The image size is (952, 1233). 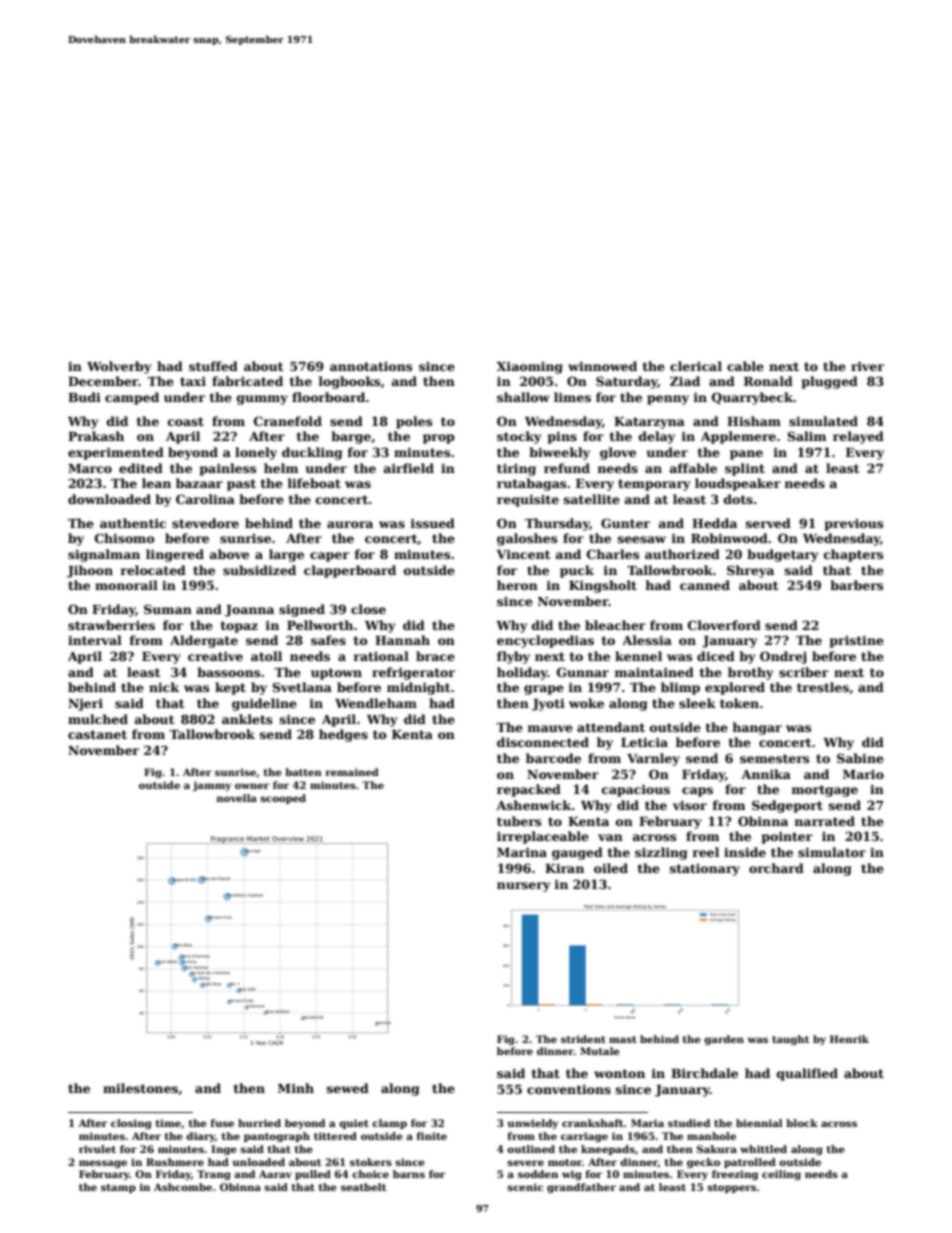 What do you see at coordinates (860, 758) in the document?
I see `Sabine` at bounding box center [860, 758].
